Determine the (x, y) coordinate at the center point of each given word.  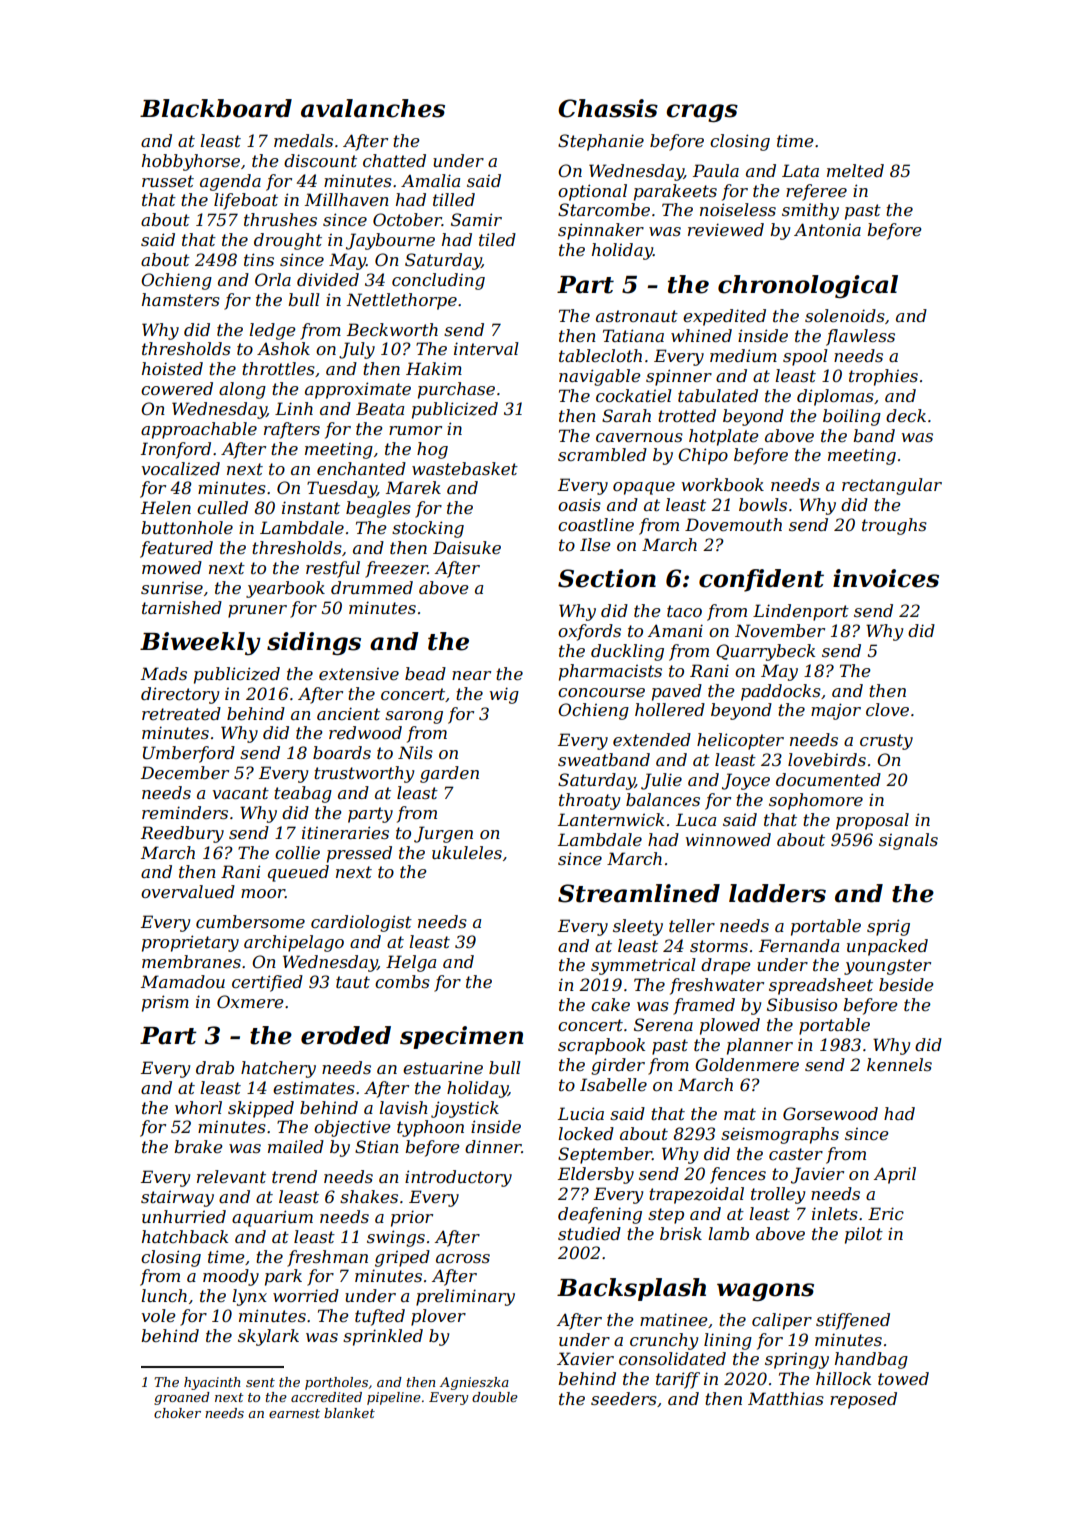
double (495, 1397)
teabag (303, 794)
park (283, 1277)
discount (320, 160)
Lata (800, 170)
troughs (894, 526)
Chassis (608, 108)
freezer (396, 569)
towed (903, 1378)
